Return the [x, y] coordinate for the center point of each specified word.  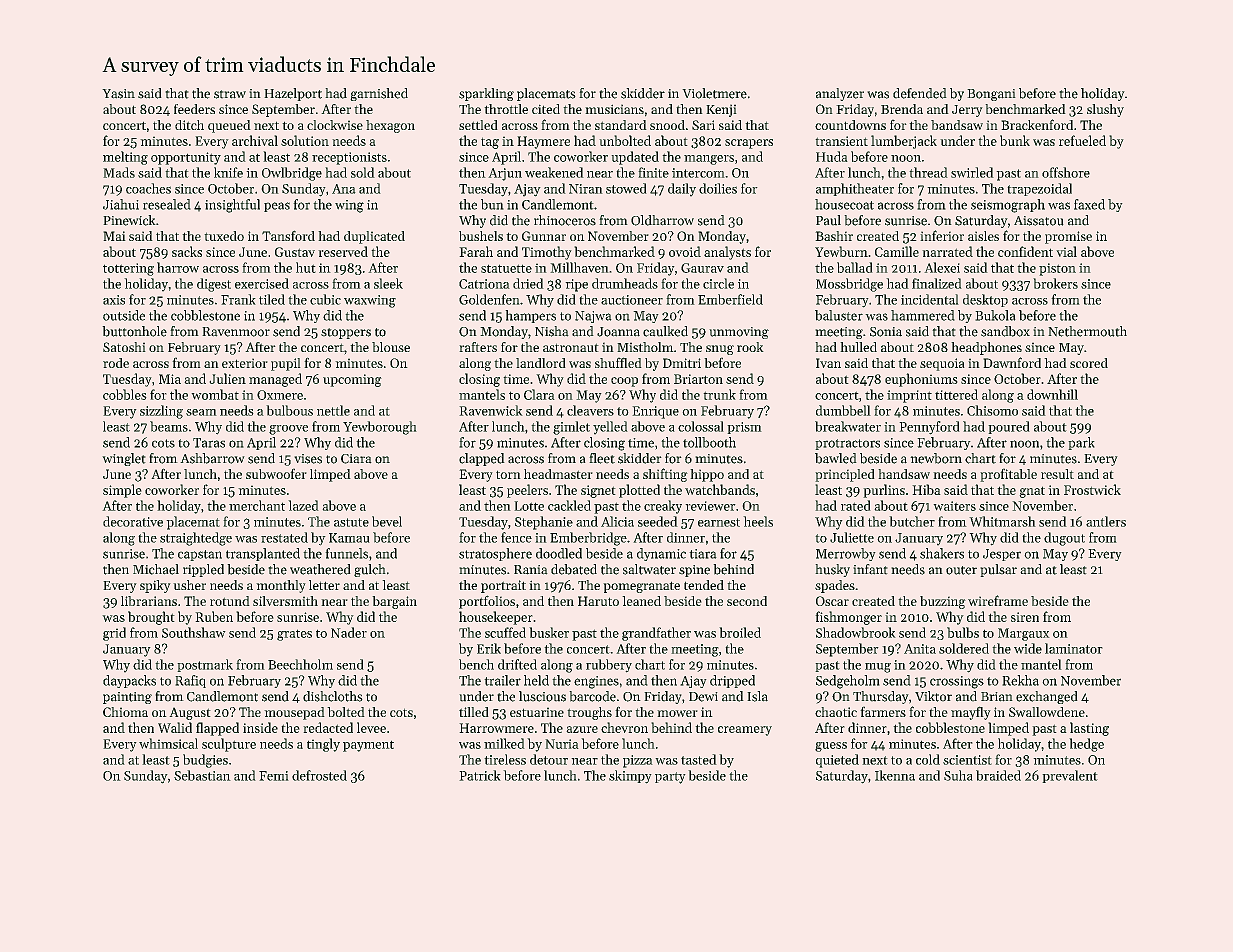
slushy [1105, 110]
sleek [388, 283]
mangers [709, 160]
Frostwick [1092, 489]
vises [308, 459]
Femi [274, 776]
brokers [1055, 283]
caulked [665, 331]
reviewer [710, 506]
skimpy [630, 777]
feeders [194, 109]
